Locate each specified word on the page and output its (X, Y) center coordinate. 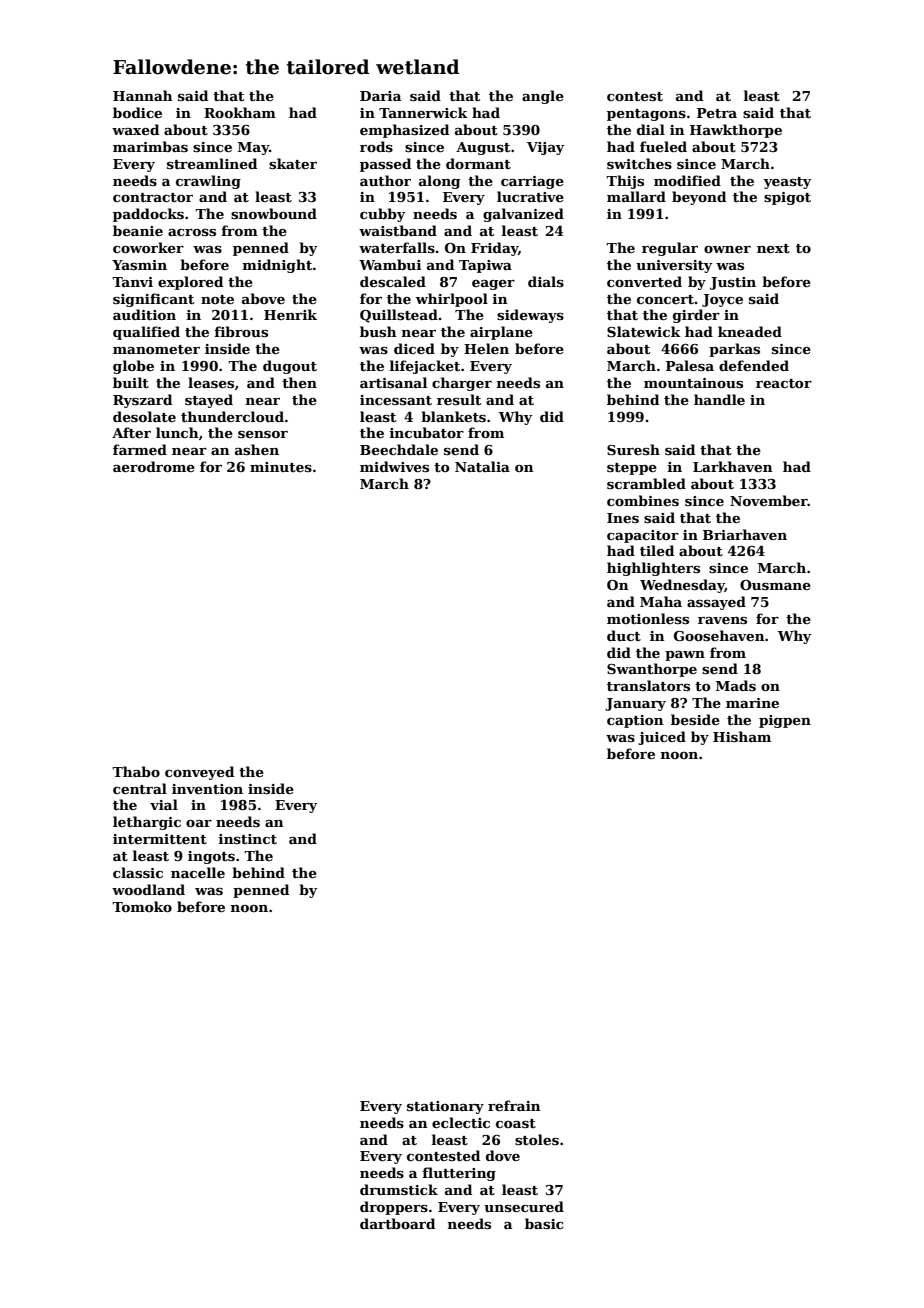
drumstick (399, 1189)
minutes (281, 467)
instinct (248, 839)
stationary (445, 1107)
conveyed (199, 773)
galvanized (523, 215)
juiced (662, 738)
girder (696, 316)
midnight (278, 266)
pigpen (785, 721)
